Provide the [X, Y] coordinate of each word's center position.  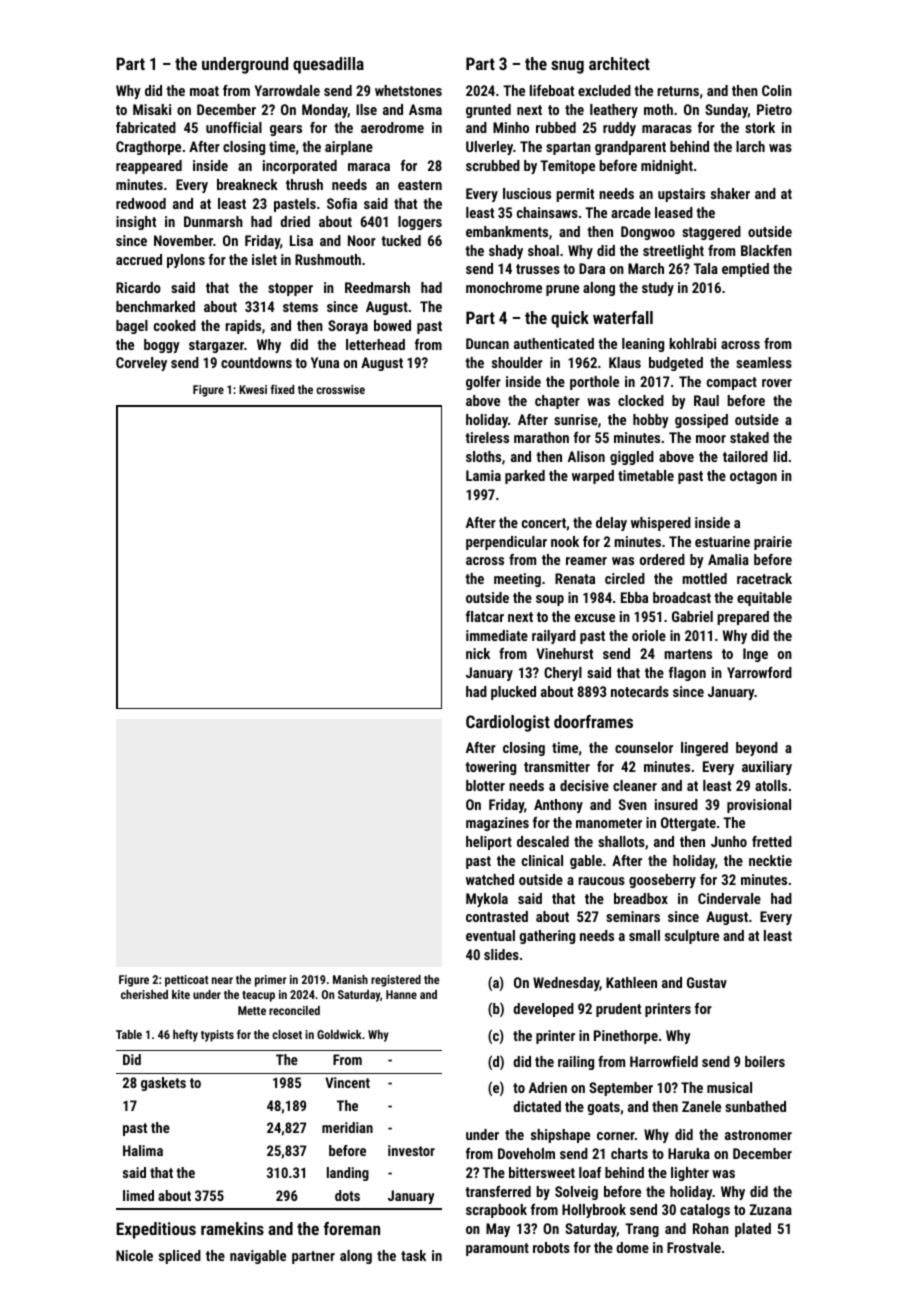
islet [264, 259]
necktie [770, 860]
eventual [490, 935]
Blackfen [766, 250]
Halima [143, 1150]
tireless [487, 437]
